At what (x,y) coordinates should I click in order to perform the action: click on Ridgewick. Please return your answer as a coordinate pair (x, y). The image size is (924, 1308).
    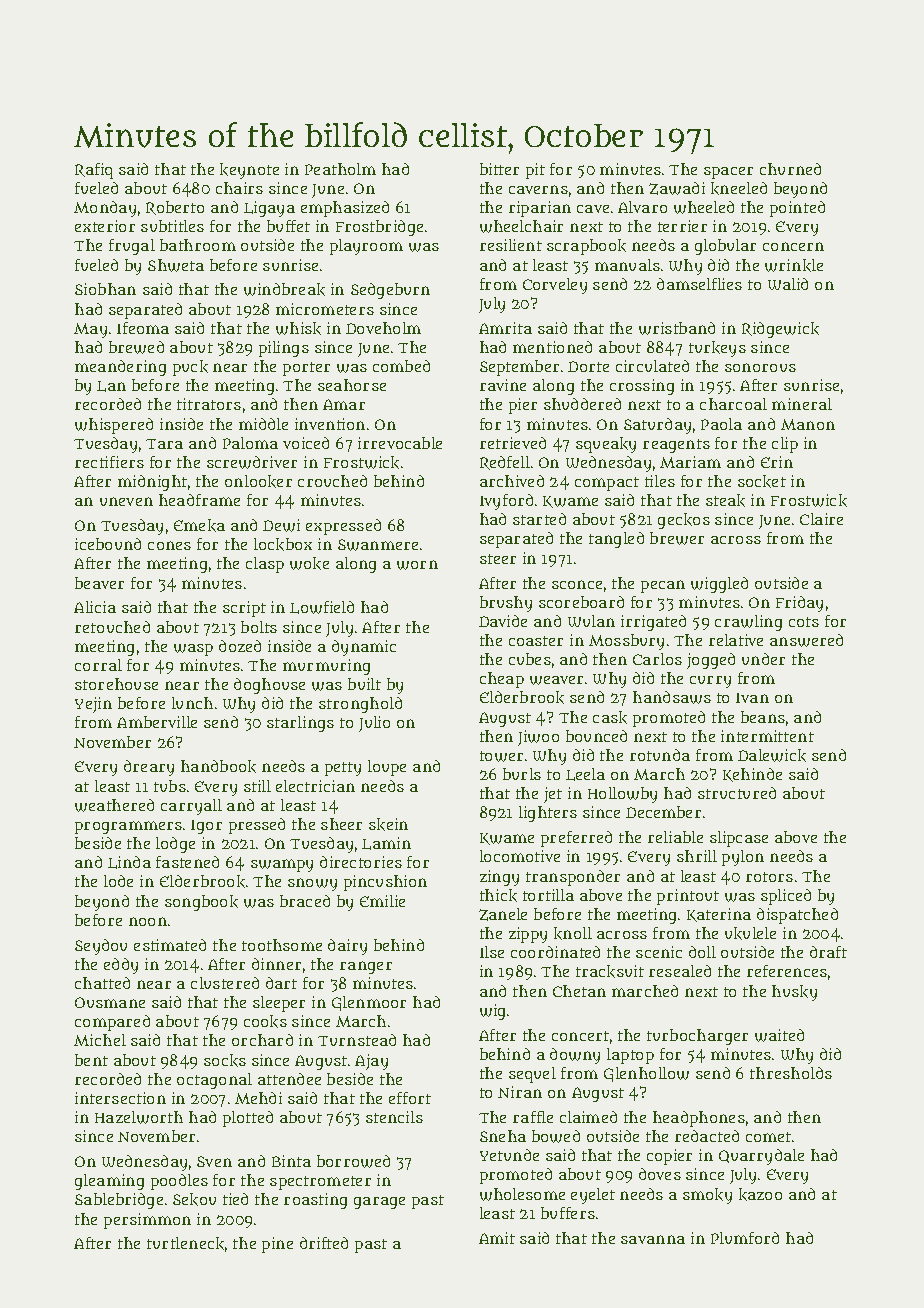
    Looking at the image, I should click on (780, 330).
